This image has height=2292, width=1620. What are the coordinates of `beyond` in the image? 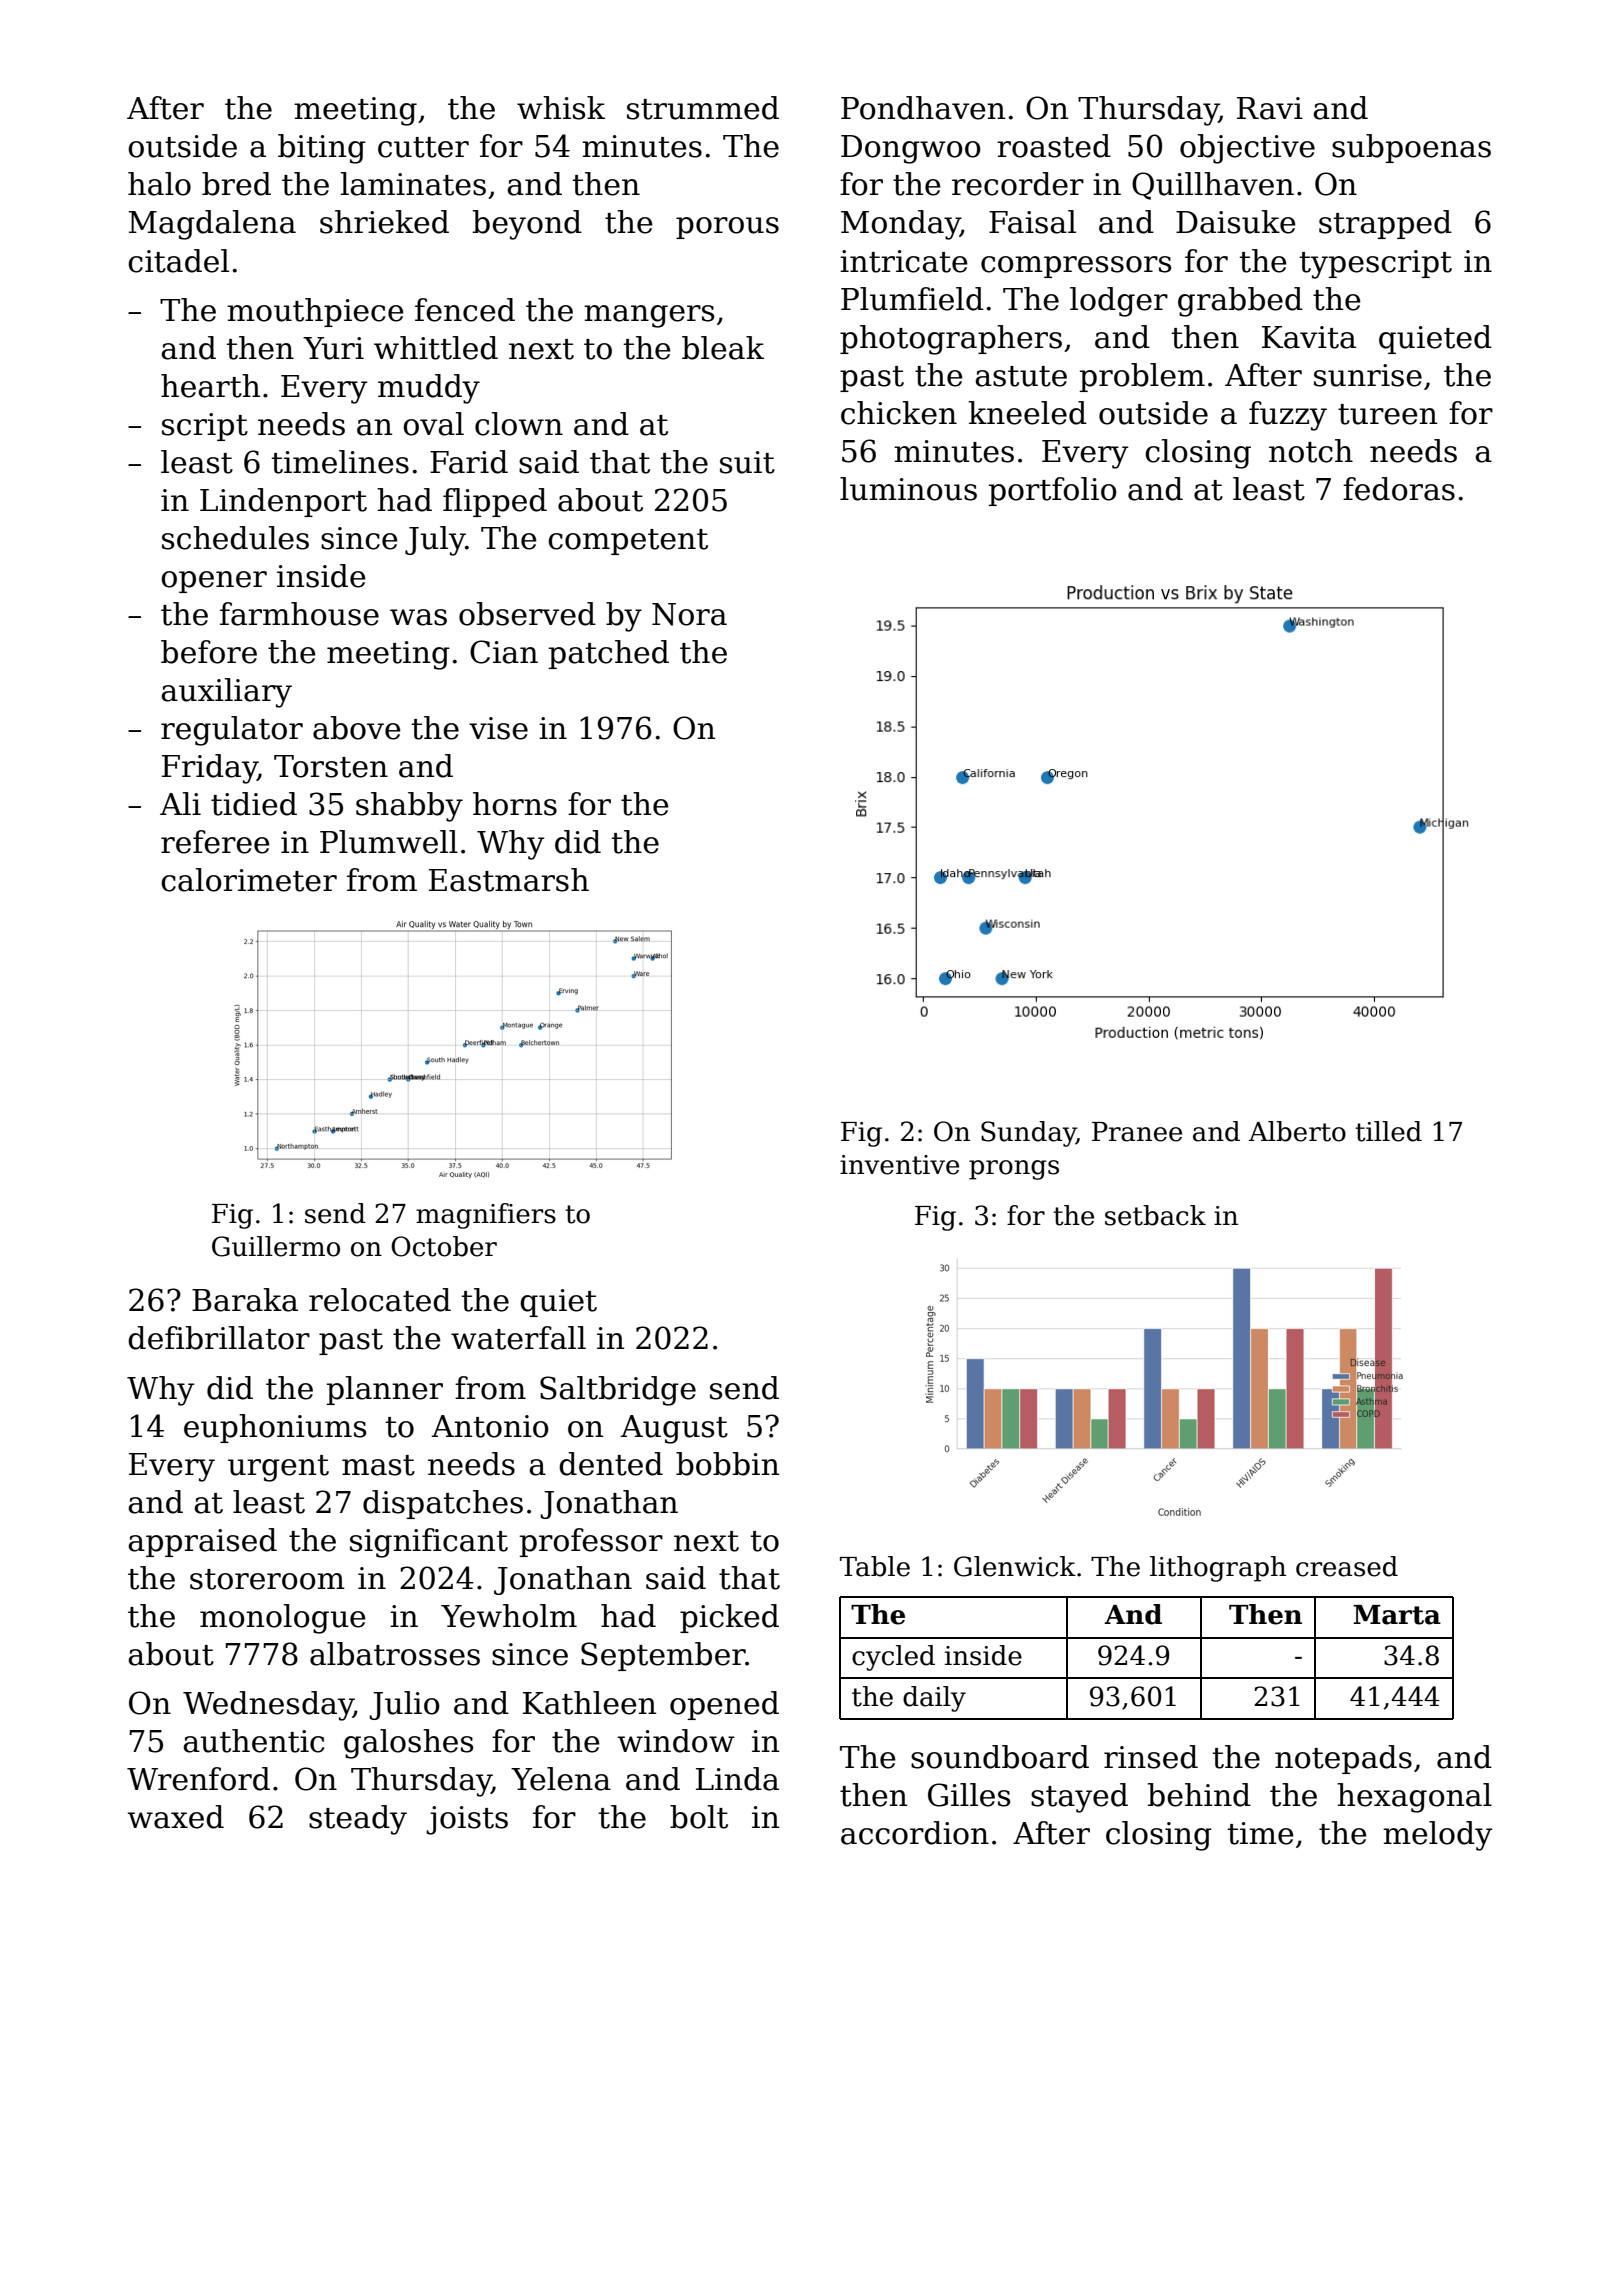 It's located at (527, 225).
